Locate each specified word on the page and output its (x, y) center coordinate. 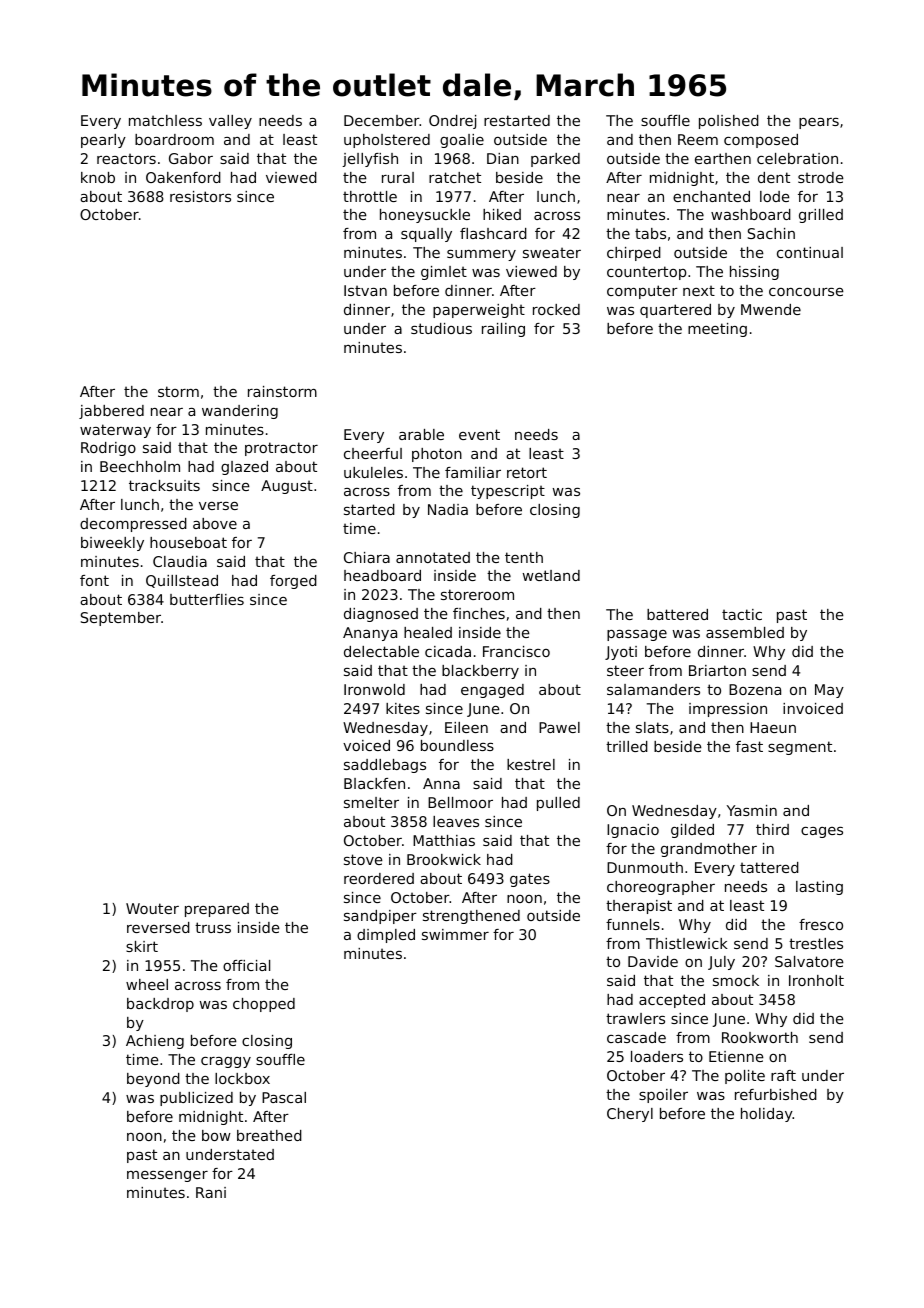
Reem (698, 139)
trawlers (635, 1018)
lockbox (242, 1078)
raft (783, 1075)
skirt (142, 946)
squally (426, 235)
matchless (165, 120)
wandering (240, 412)
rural (398, 177)
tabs (650, 233)
